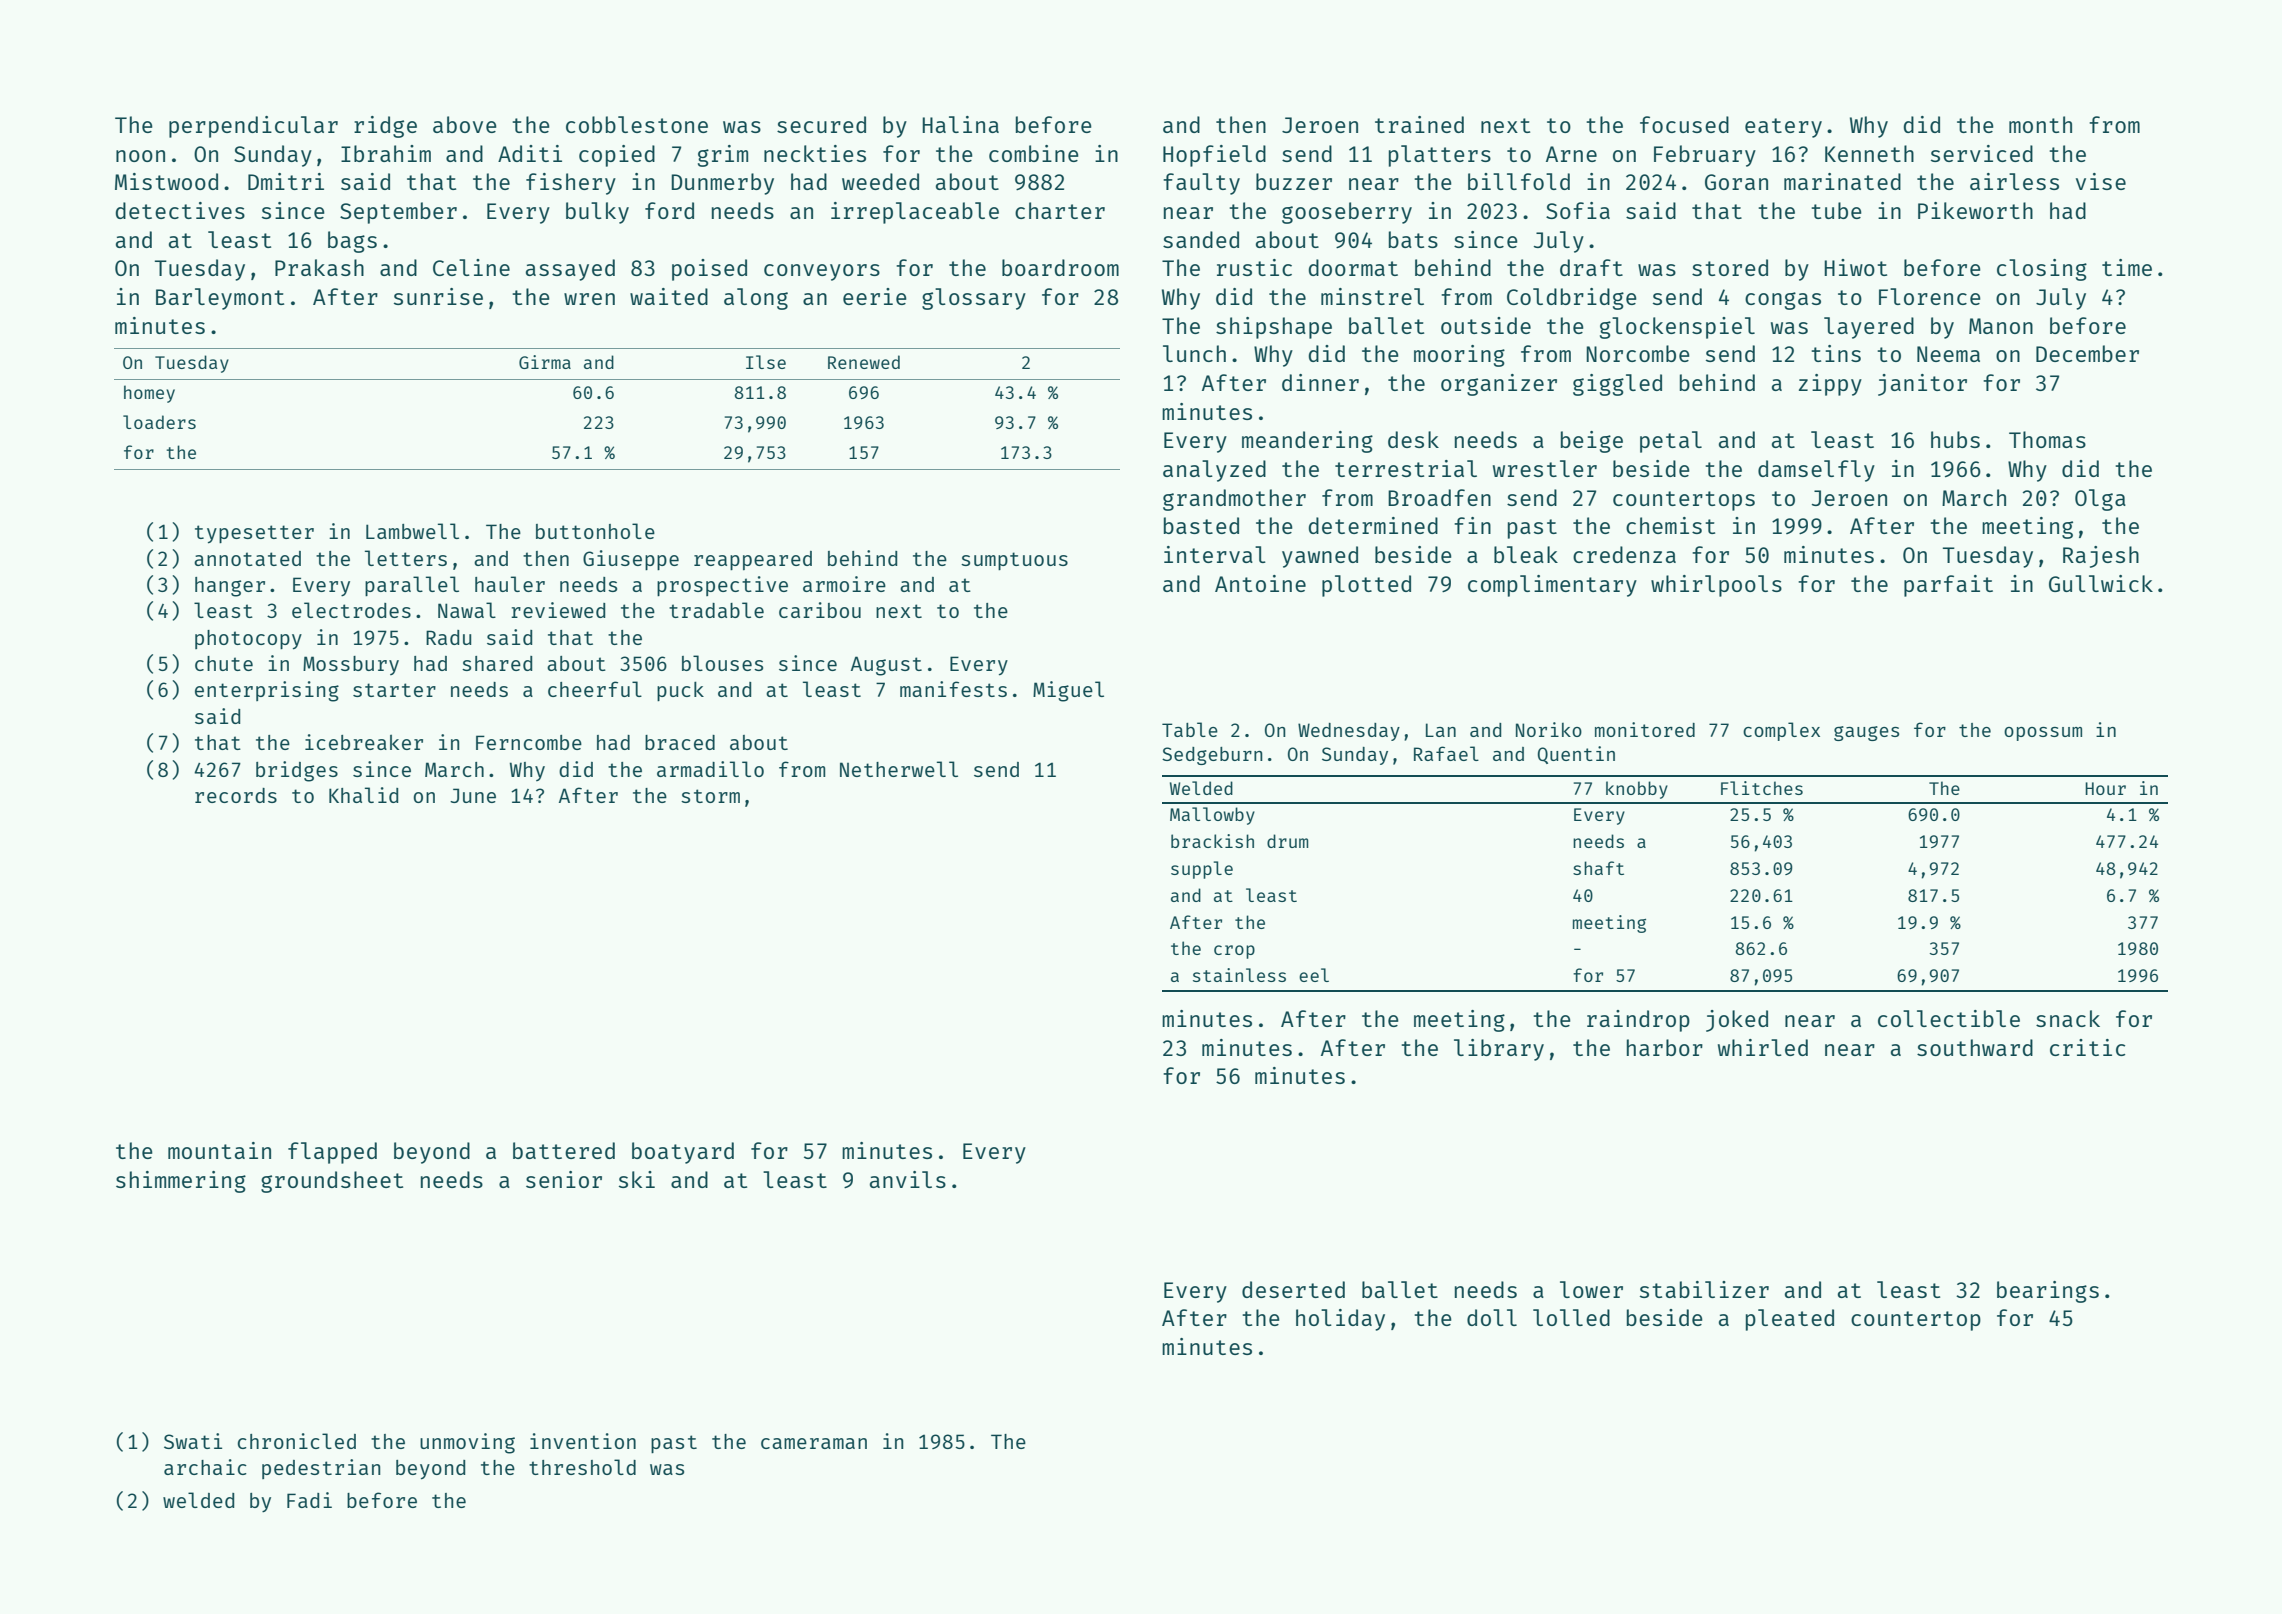 This page has width=2282, height=1614. I want to click on parfait, so click(1948, 586).
